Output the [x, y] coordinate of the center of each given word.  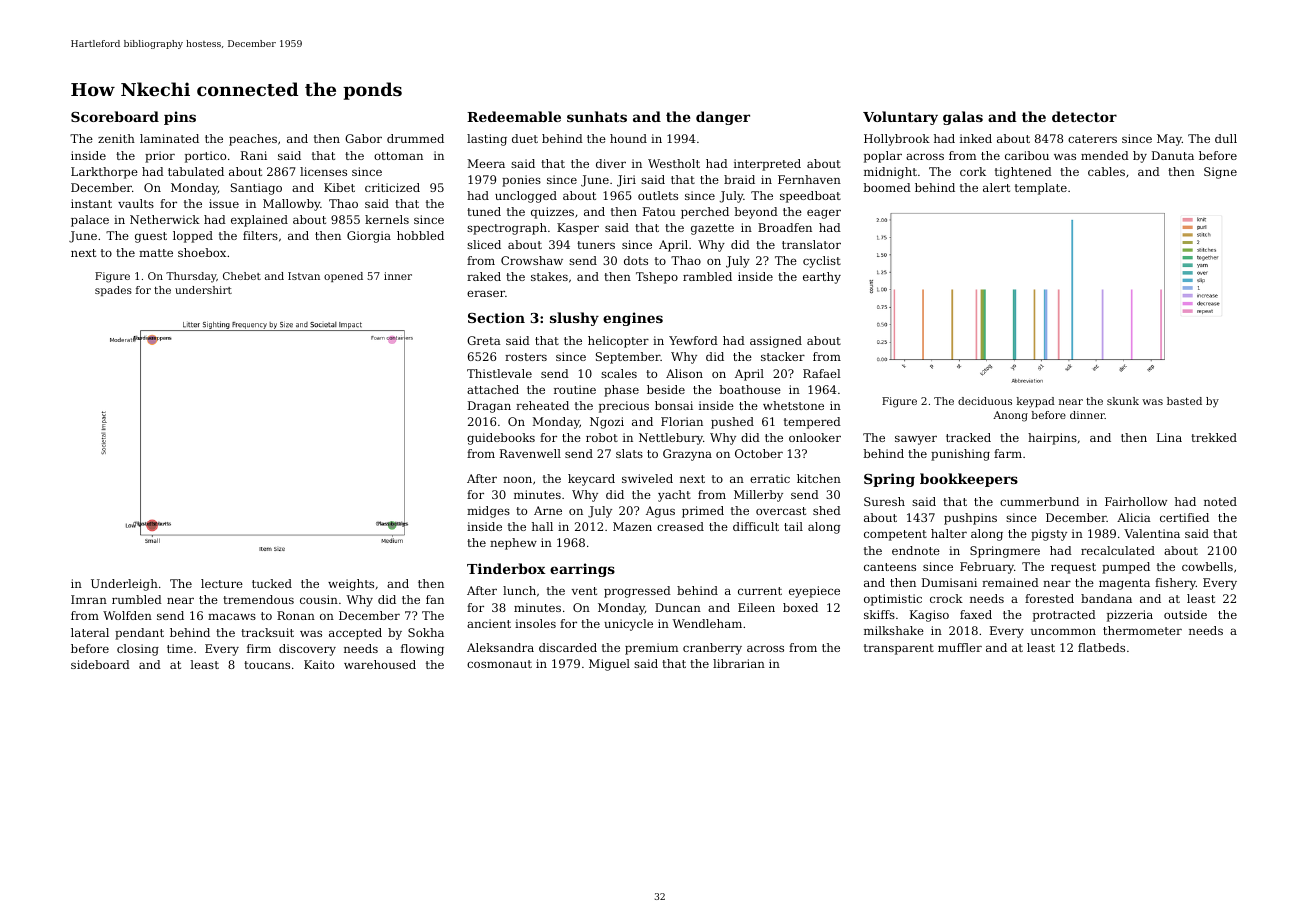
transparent [899, 649]
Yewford [693, 340]
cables [1106, 171]
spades [113, 291]
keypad [1036, 402]
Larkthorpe [104, 173]
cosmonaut [499, 664]
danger [723, 118]
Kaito [319, 664]
